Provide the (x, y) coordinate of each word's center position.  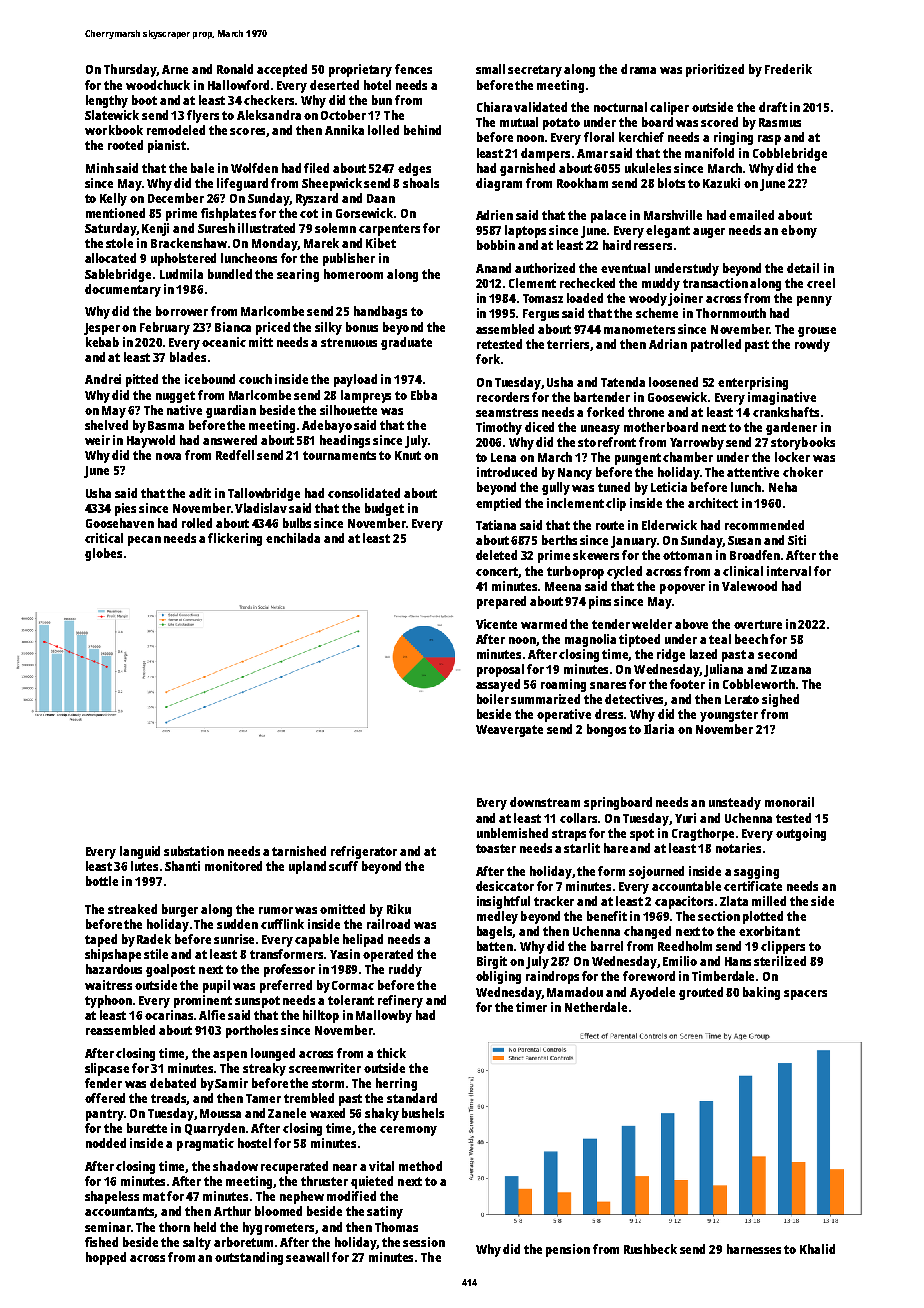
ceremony (408, 1131)
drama (638, 69)
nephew (302, 1197)
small (490, 69)
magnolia (590, 640)
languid (140, 852)
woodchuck (158, 85)
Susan (744, 540)
